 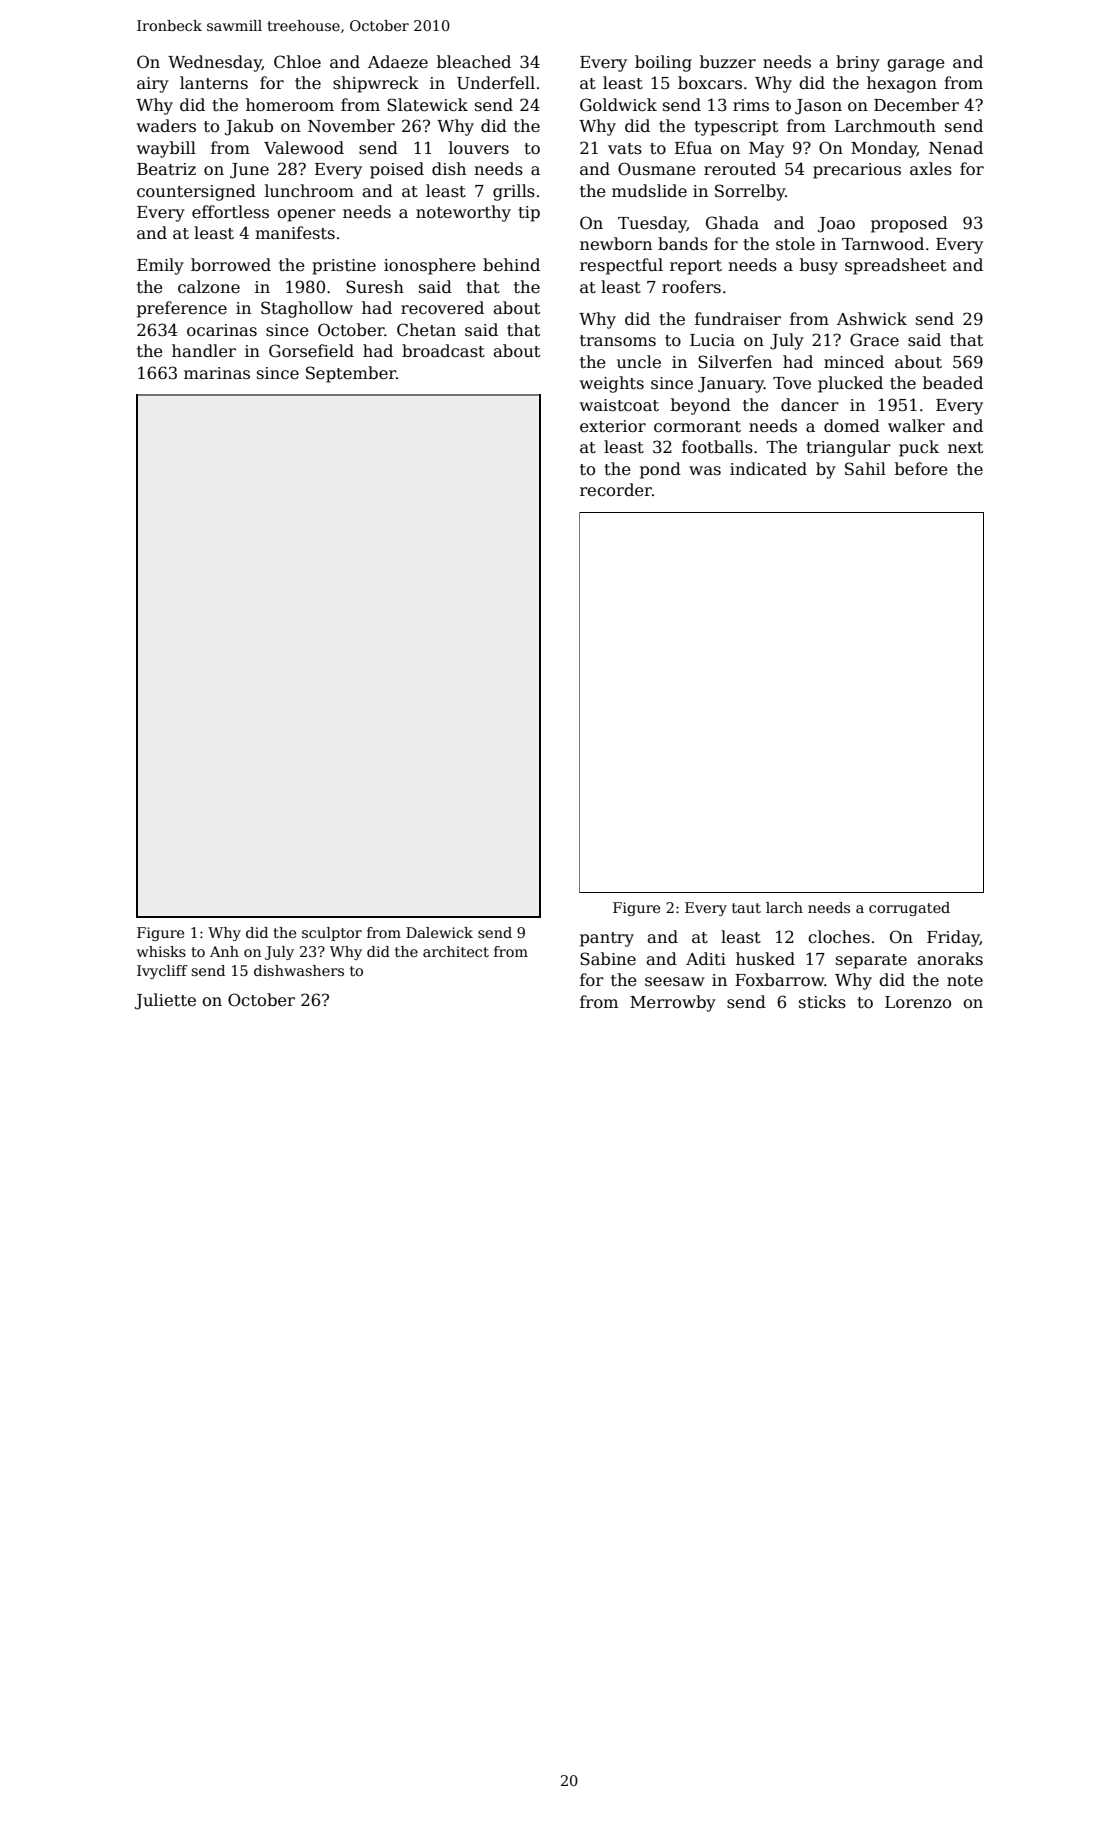 I want to click on before, so click(x=921, y=469).
